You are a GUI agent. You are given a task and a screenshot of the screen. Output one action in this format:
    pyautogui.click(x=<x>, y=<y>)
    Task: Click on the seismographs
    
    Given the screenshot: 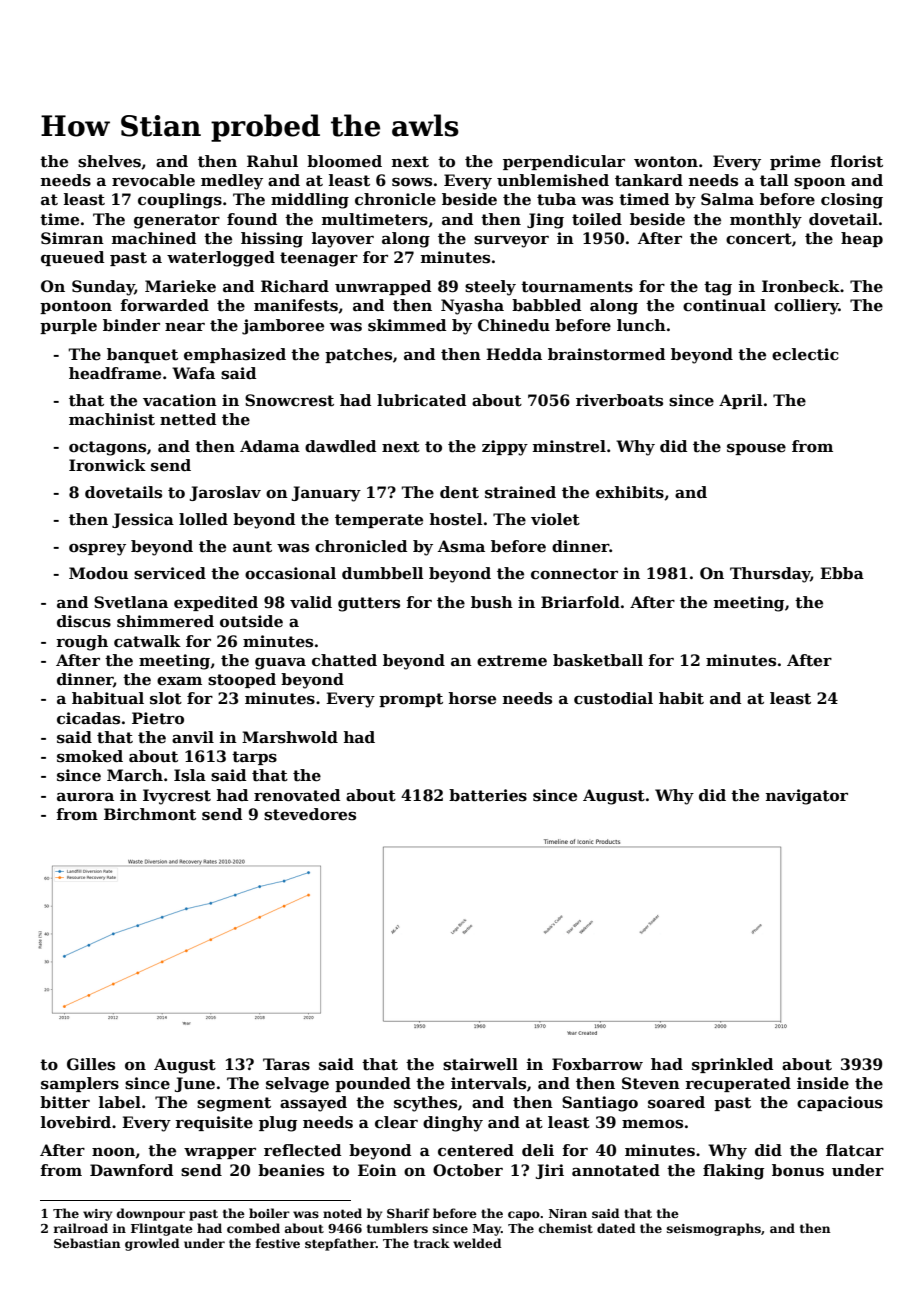 What is the action you would take?
    pyautogui.click(x=714, y=1229)
